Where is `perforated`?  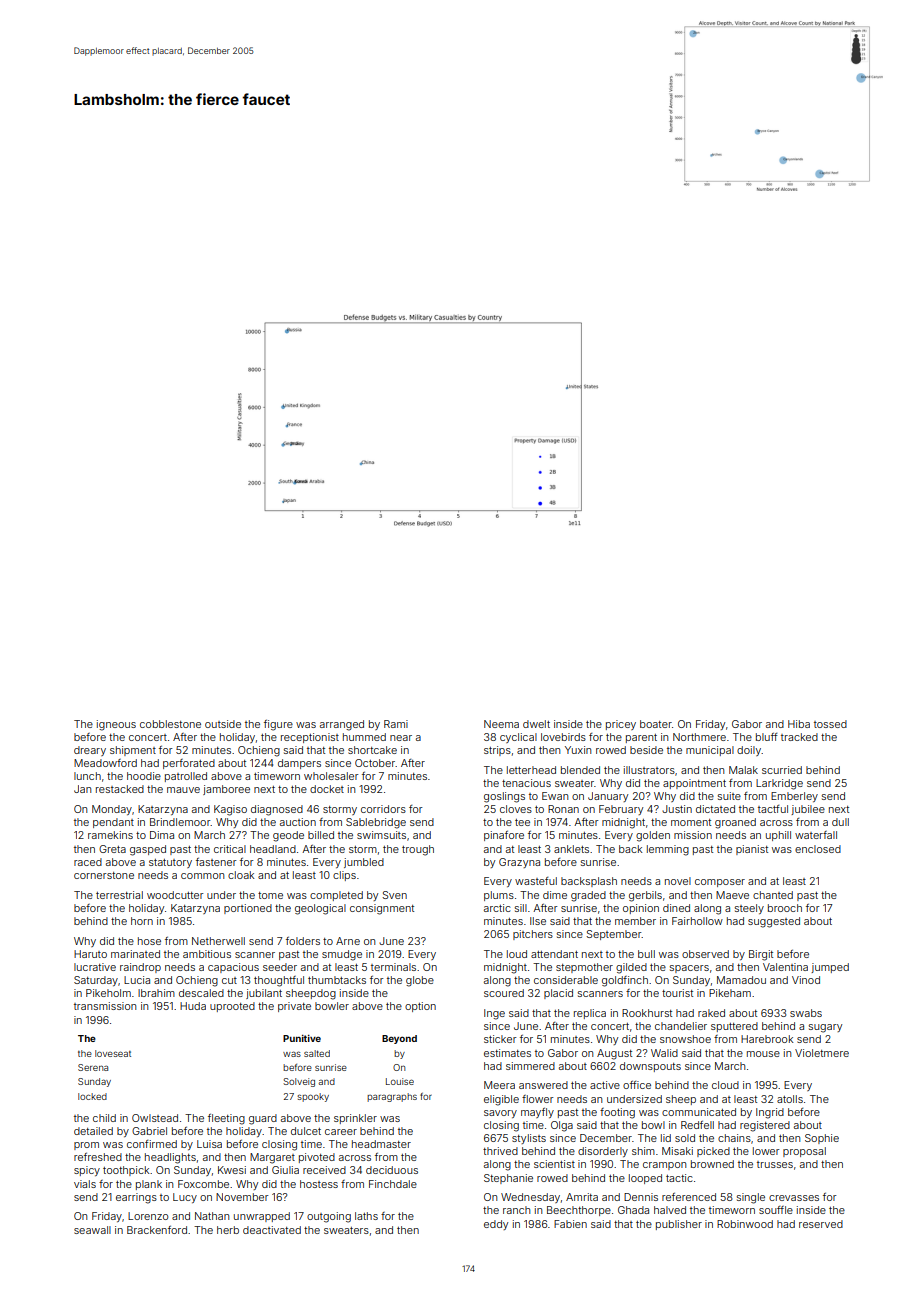 perforated is located at coordinates (189, 764).
